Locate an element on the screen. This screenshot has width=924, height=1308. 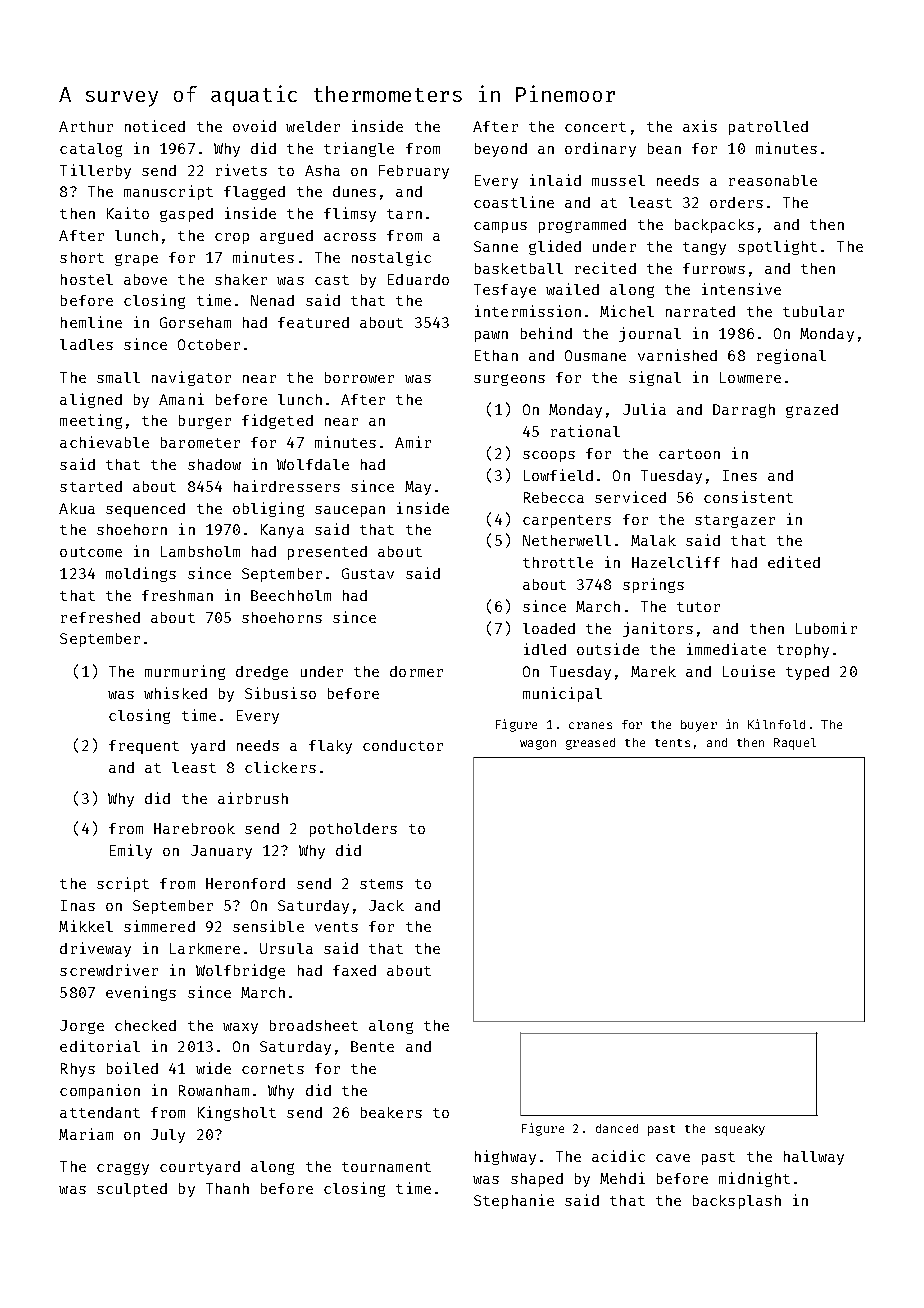
wide is located at coordinates (213, 1068).
